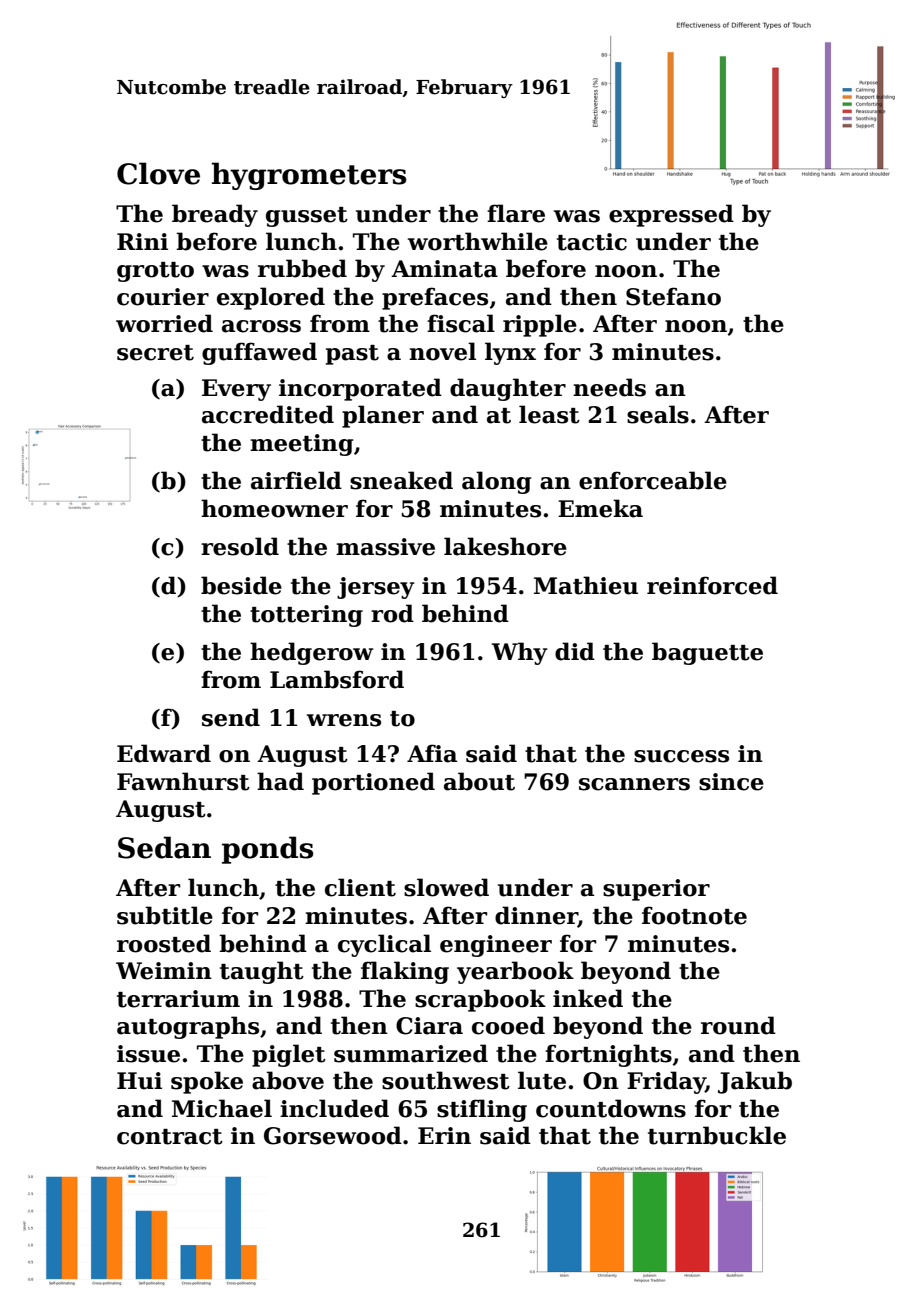 Image resolution: width=924 pixels, height=1311 pixels. I want to click on past, so click(352, 355).
